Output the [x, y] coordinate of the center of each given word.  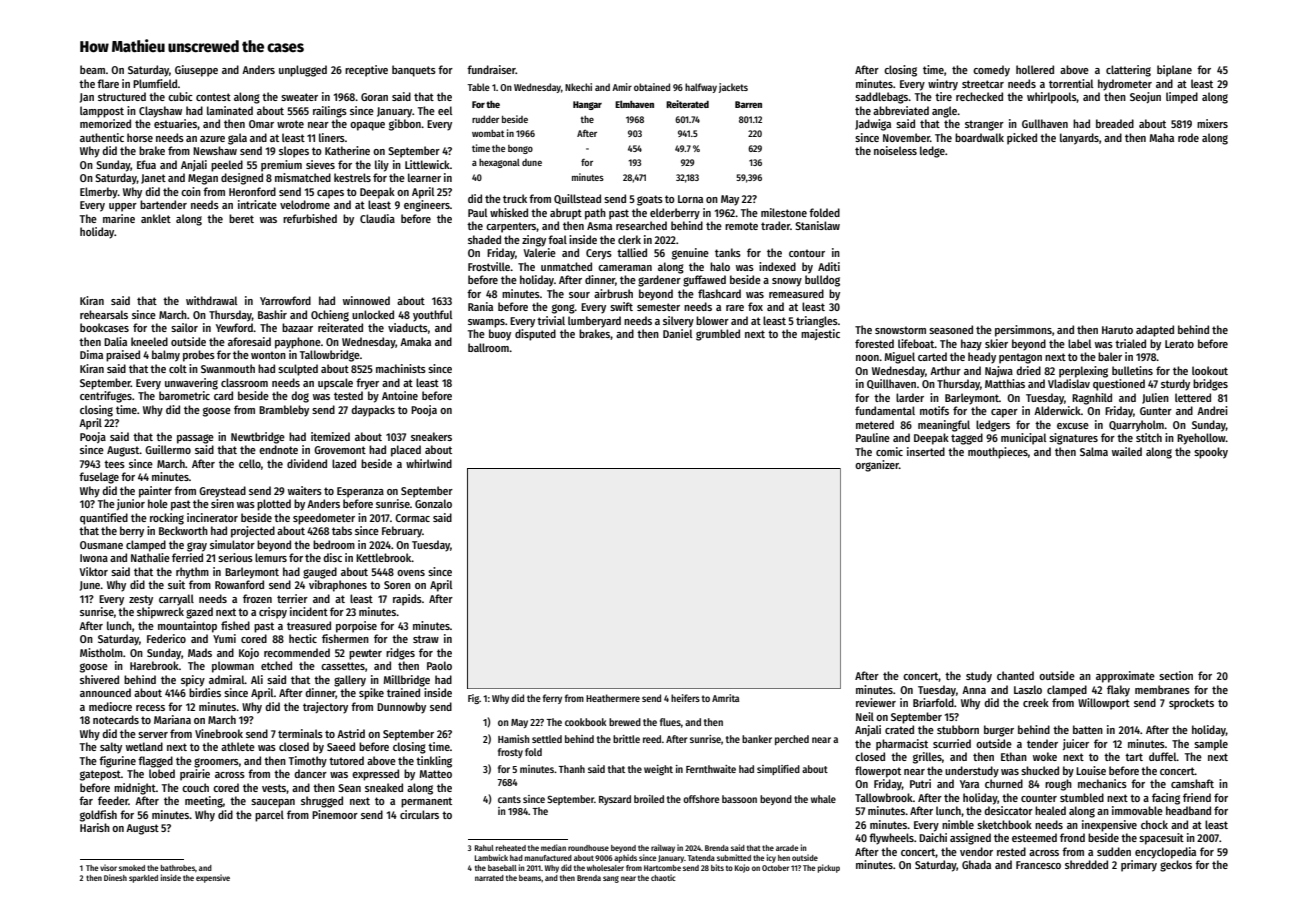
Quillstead [577, 199]
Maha [1162, 137]
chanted [1015, 675]
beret [241, 218]
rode [1188, 137]
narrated [489, 878]
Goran [374, 97]
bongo [520, 149]
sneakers [431, 436]
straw [426, 639]
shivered [99, 679]
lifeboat [916, 343]
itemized [330, 436]
